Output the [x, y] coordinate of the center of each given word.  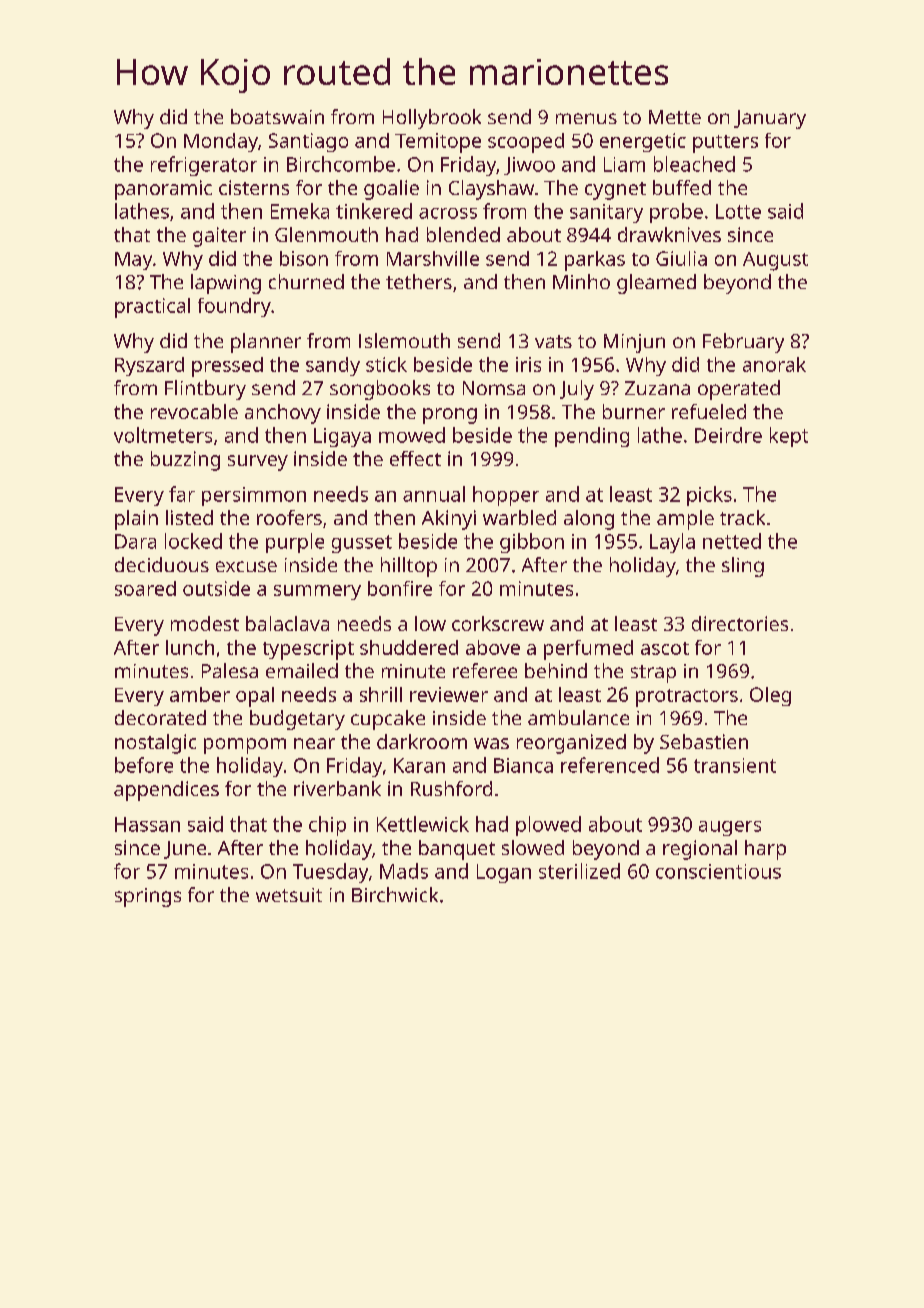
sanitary [606, 213]
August [775, 261]
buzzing [185, 461]
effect [415, 458]
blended [463, 234]
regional [700, 850]
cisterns [254, 187]
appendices [166, 791]
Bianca [523, 765]
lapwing [226, 284]
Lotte [738, 211]
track [742, 517]
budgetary [297, 720]
